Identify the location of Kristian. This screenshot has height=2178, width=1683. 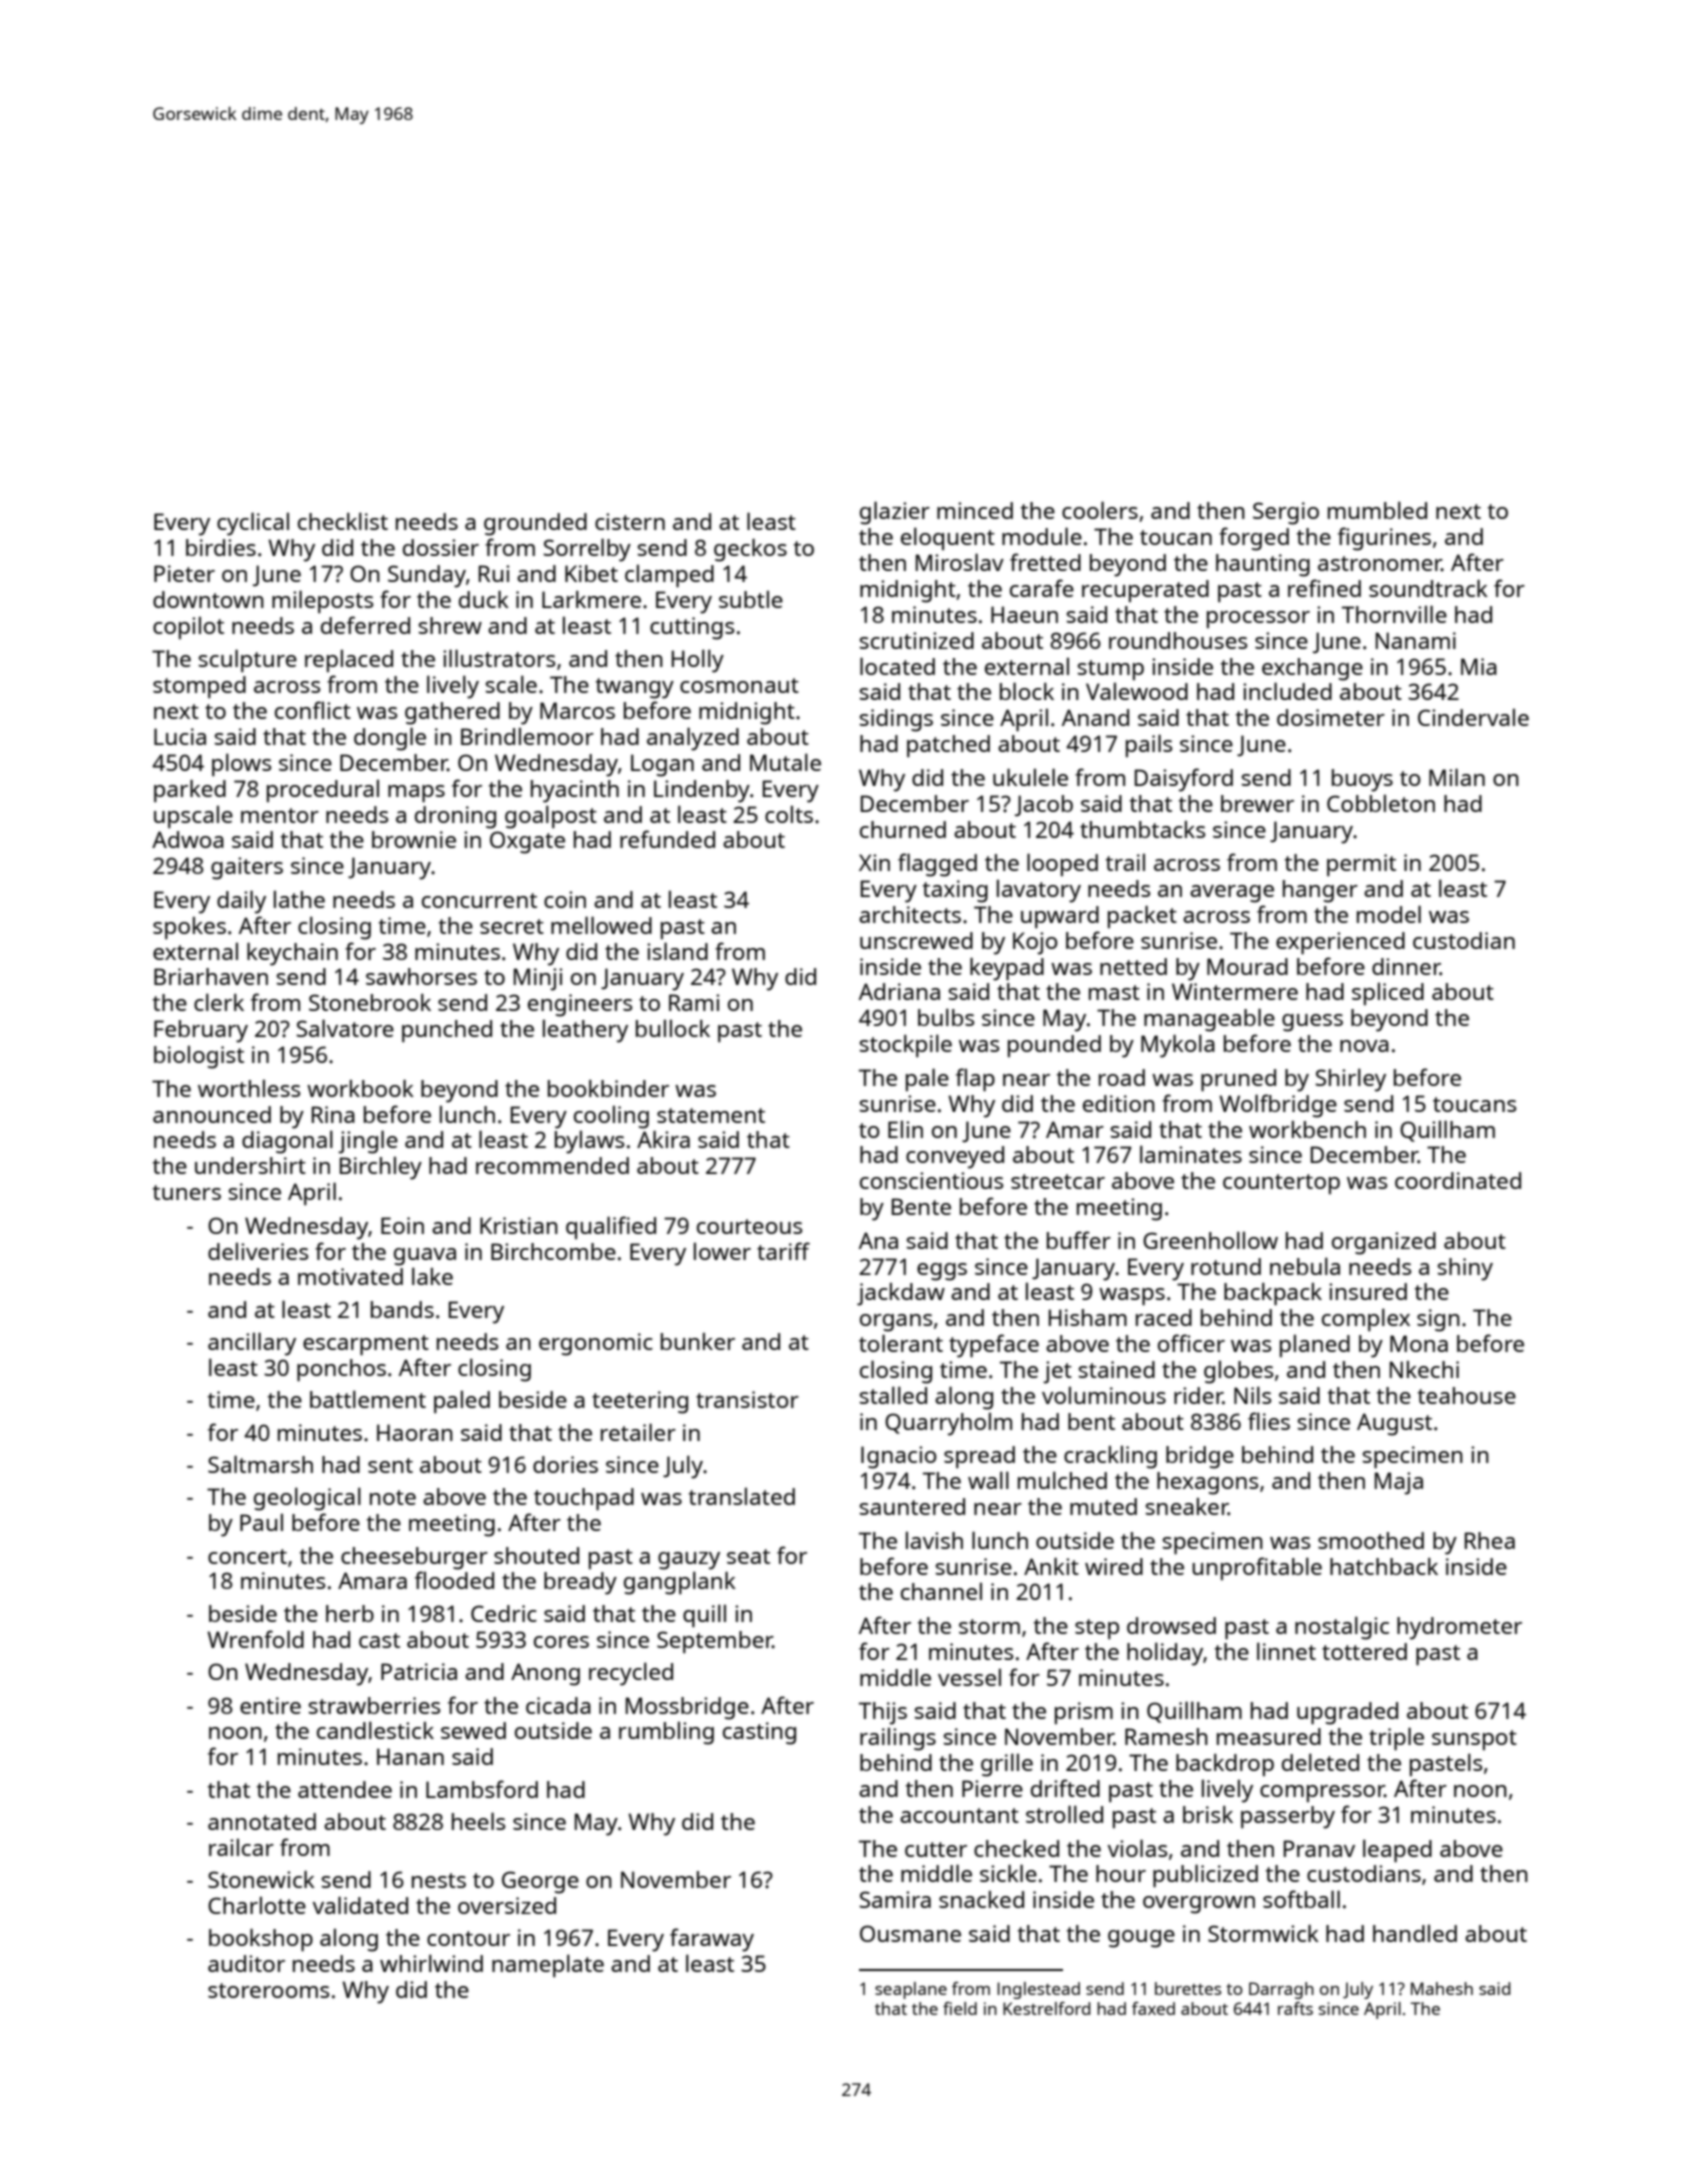
(519, 1225).
